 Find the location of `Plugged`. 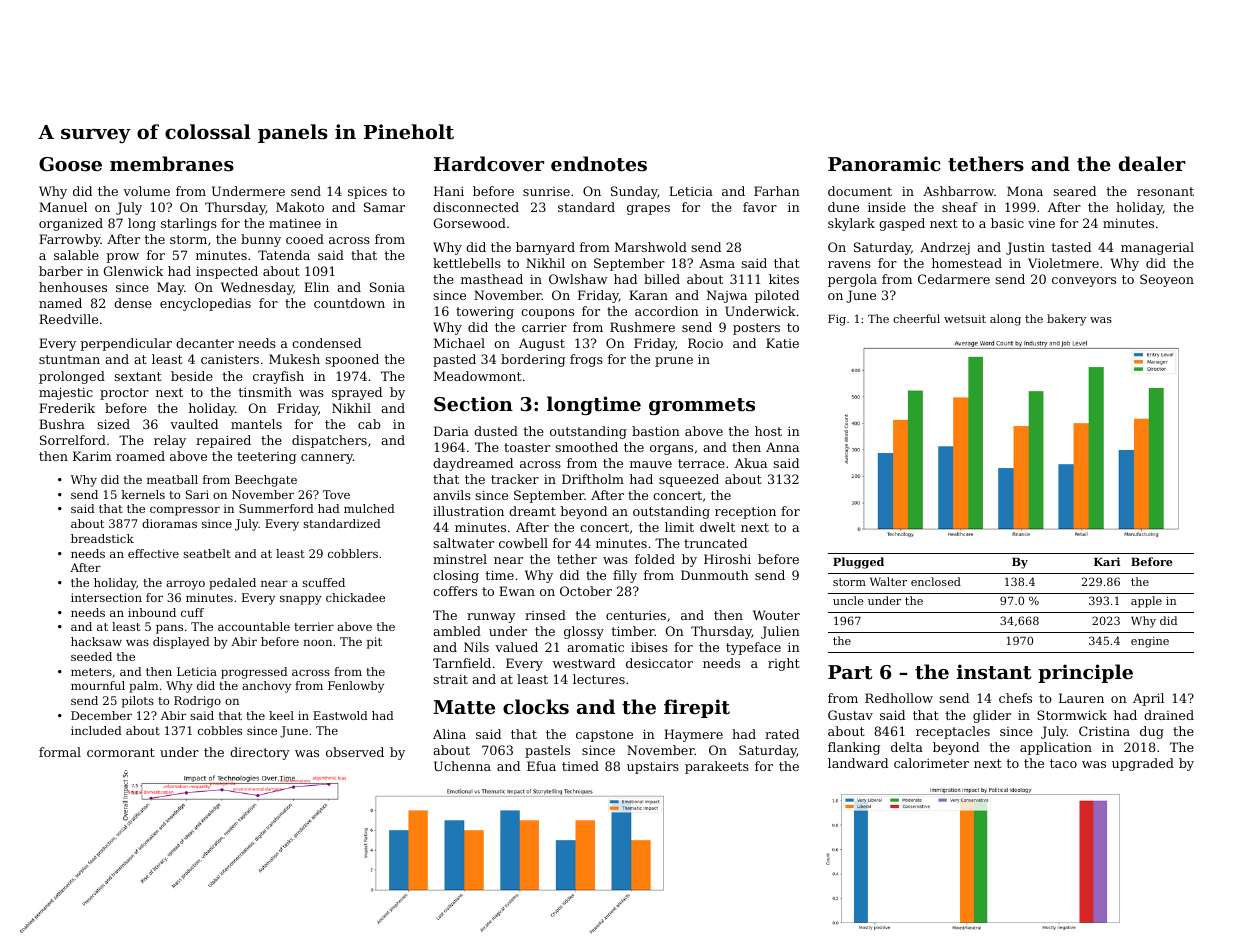

Plugged is located at coordinates (858, 563).
